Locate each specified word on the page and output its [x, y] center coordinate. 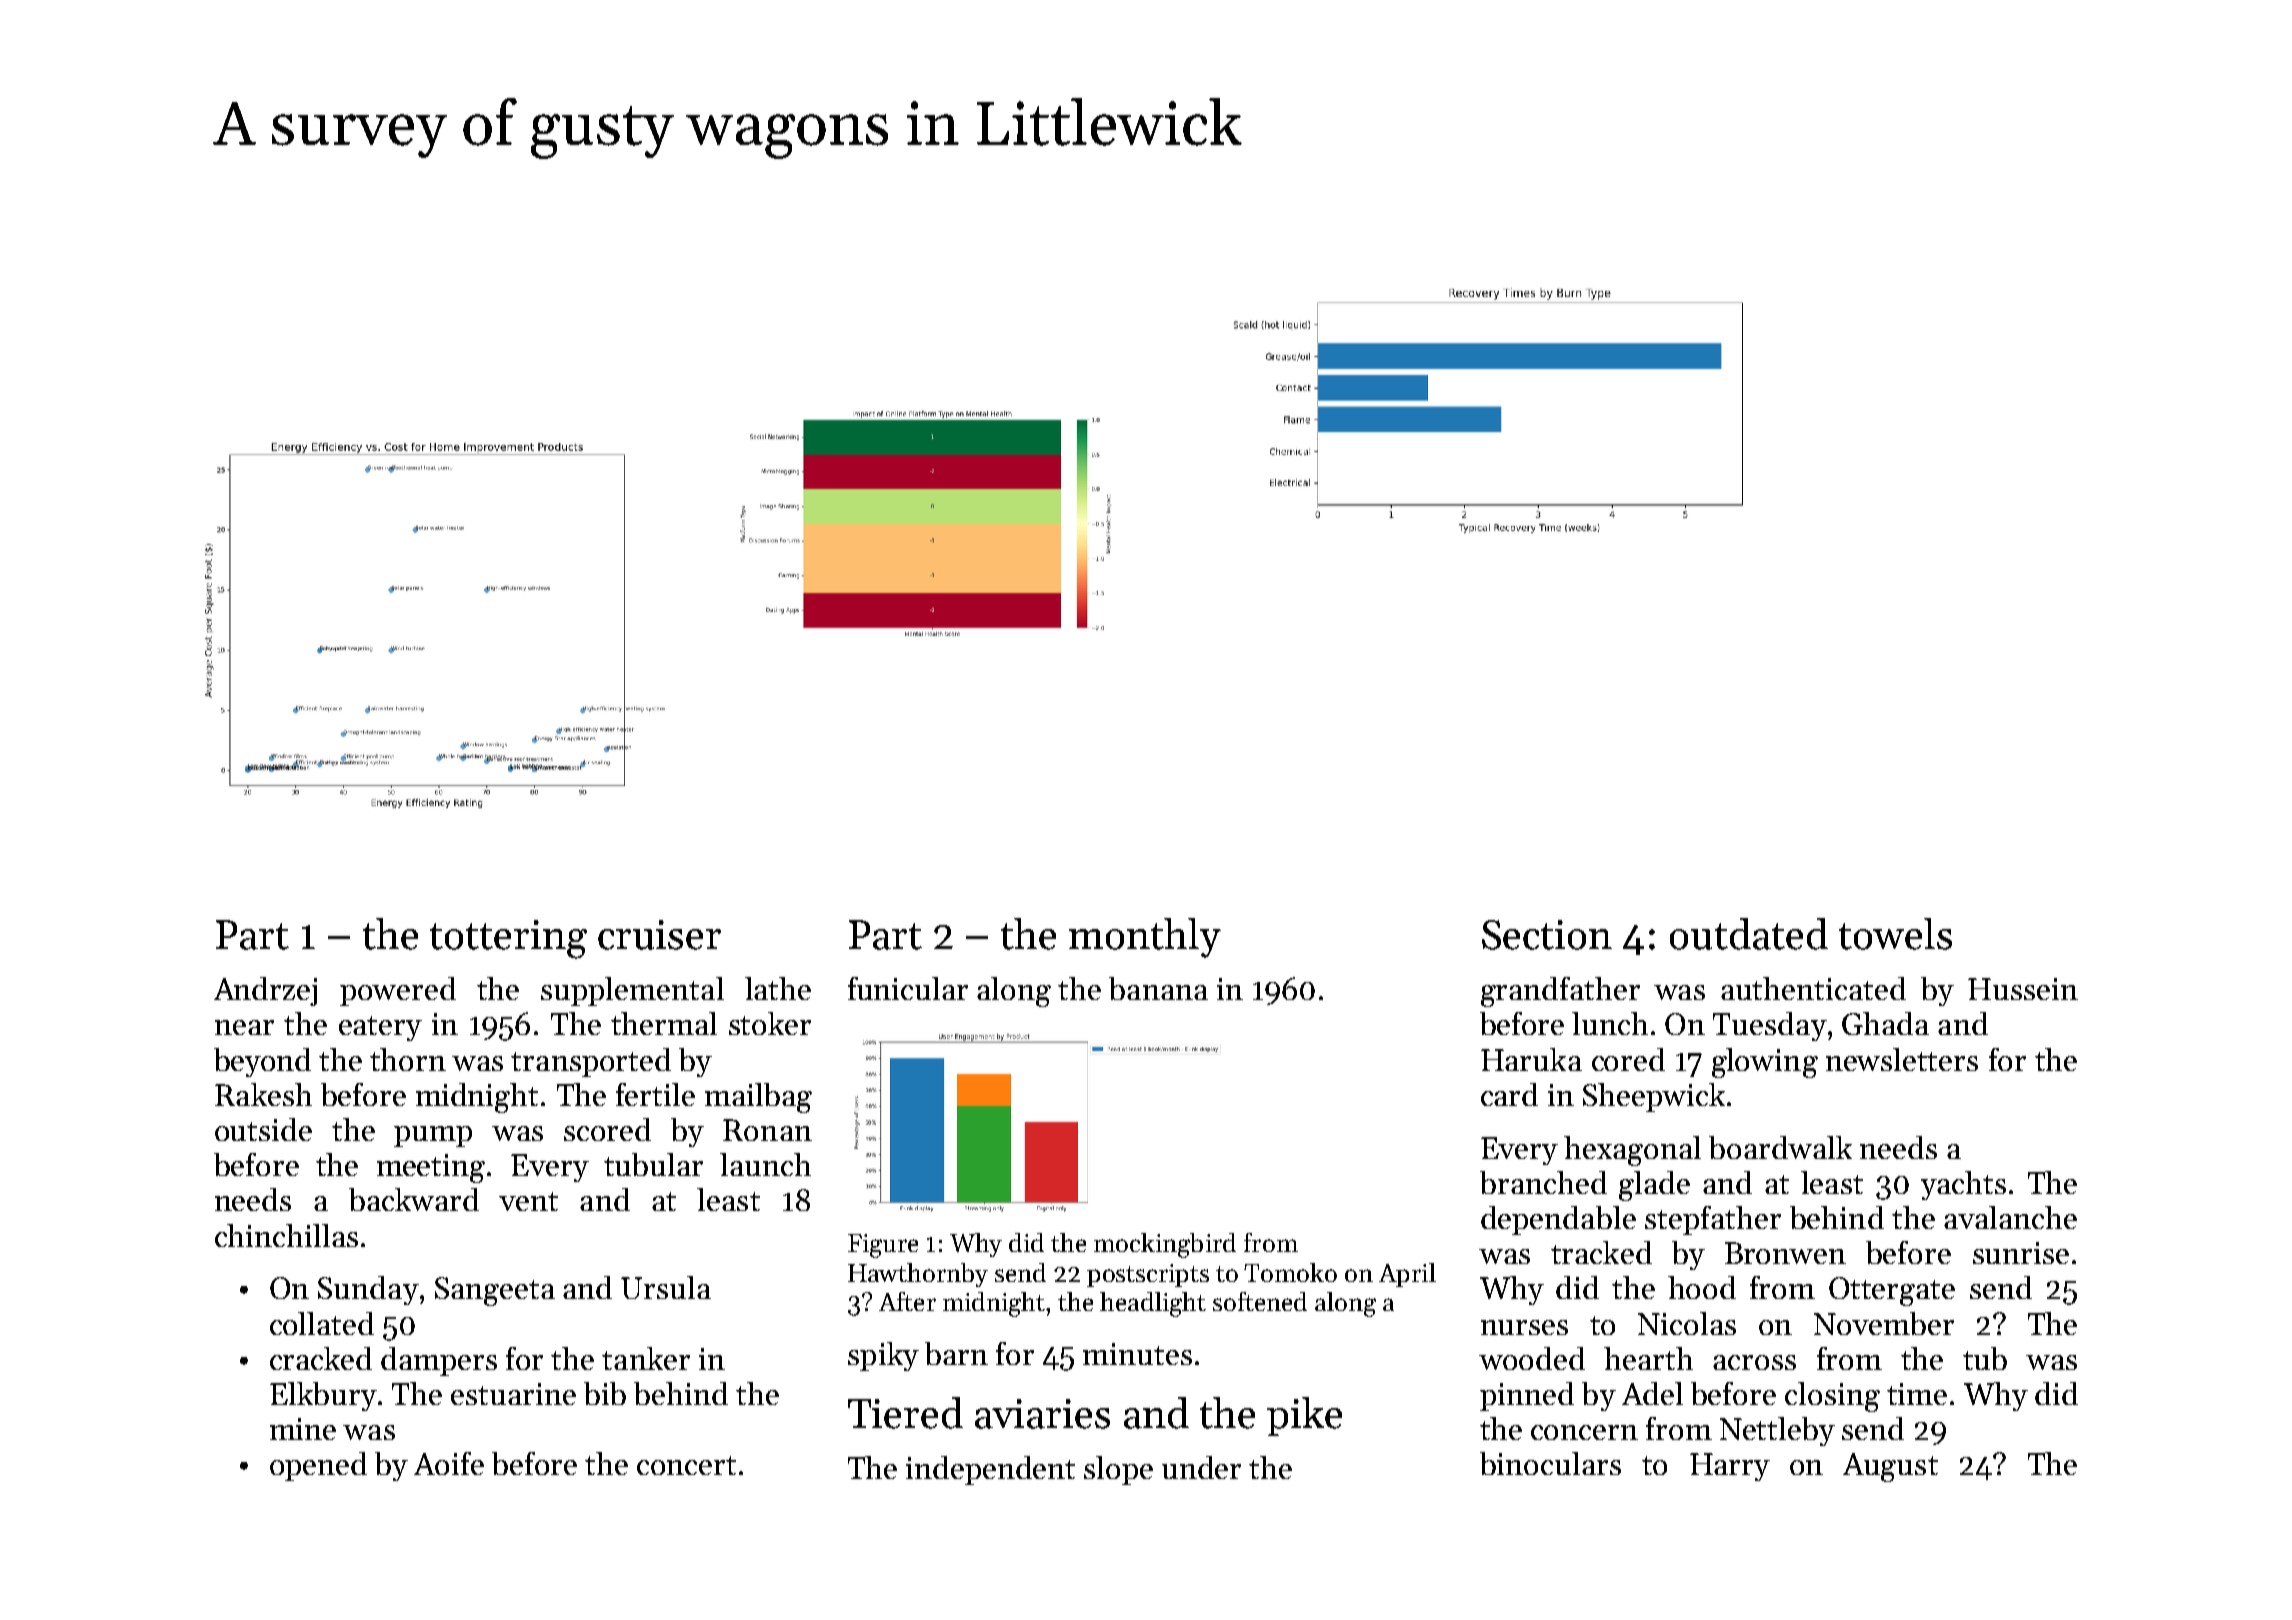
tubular [653, 1164]
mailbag [758, 1098]
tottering [508, 939]
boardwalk [1780, 1147]
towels [1895, 934]
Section [1547, 935]
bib [605, 1393]
